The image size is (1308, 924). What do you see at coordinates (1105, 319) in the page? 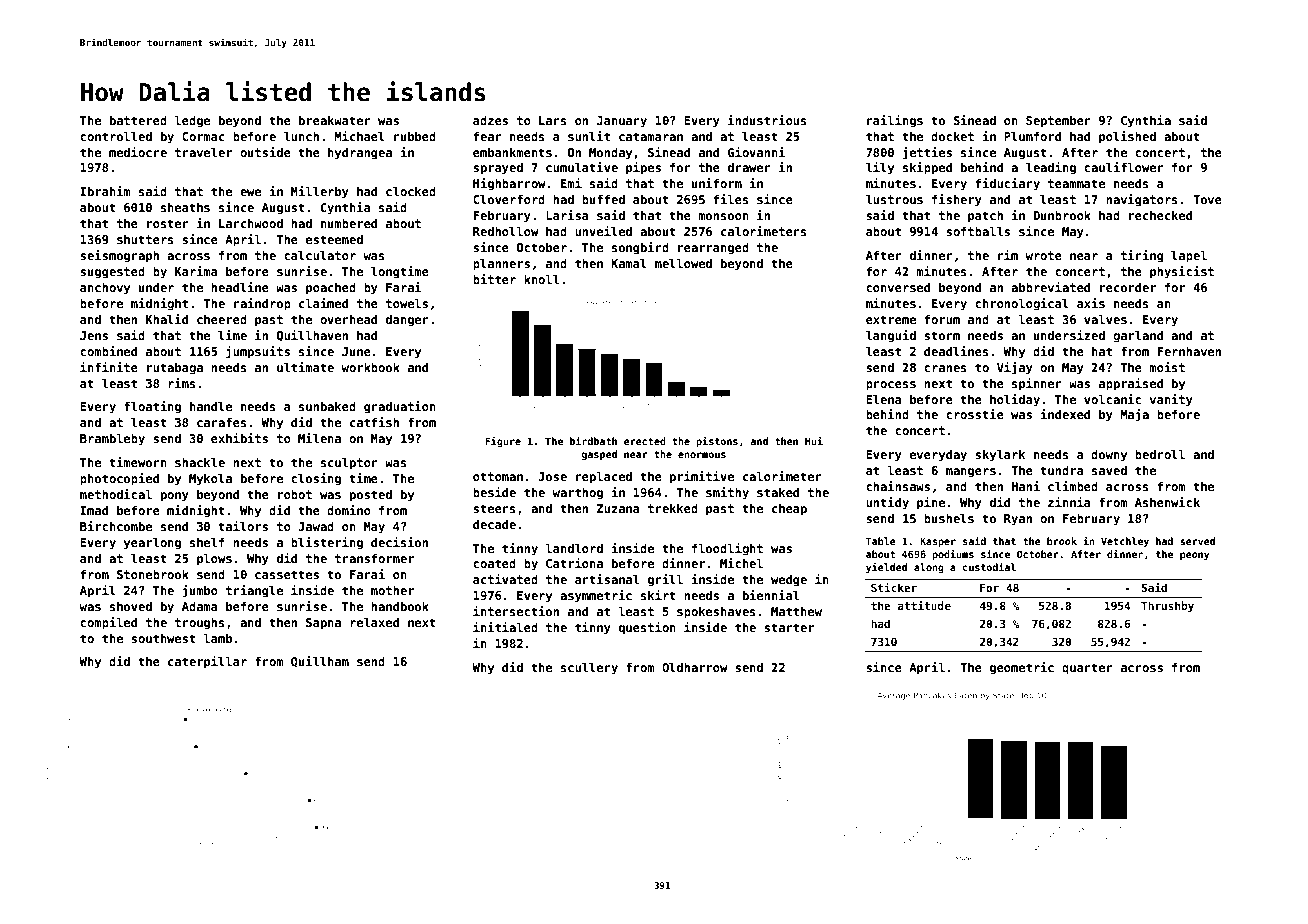
I see `valves` at bounding box center [1105, 319].
